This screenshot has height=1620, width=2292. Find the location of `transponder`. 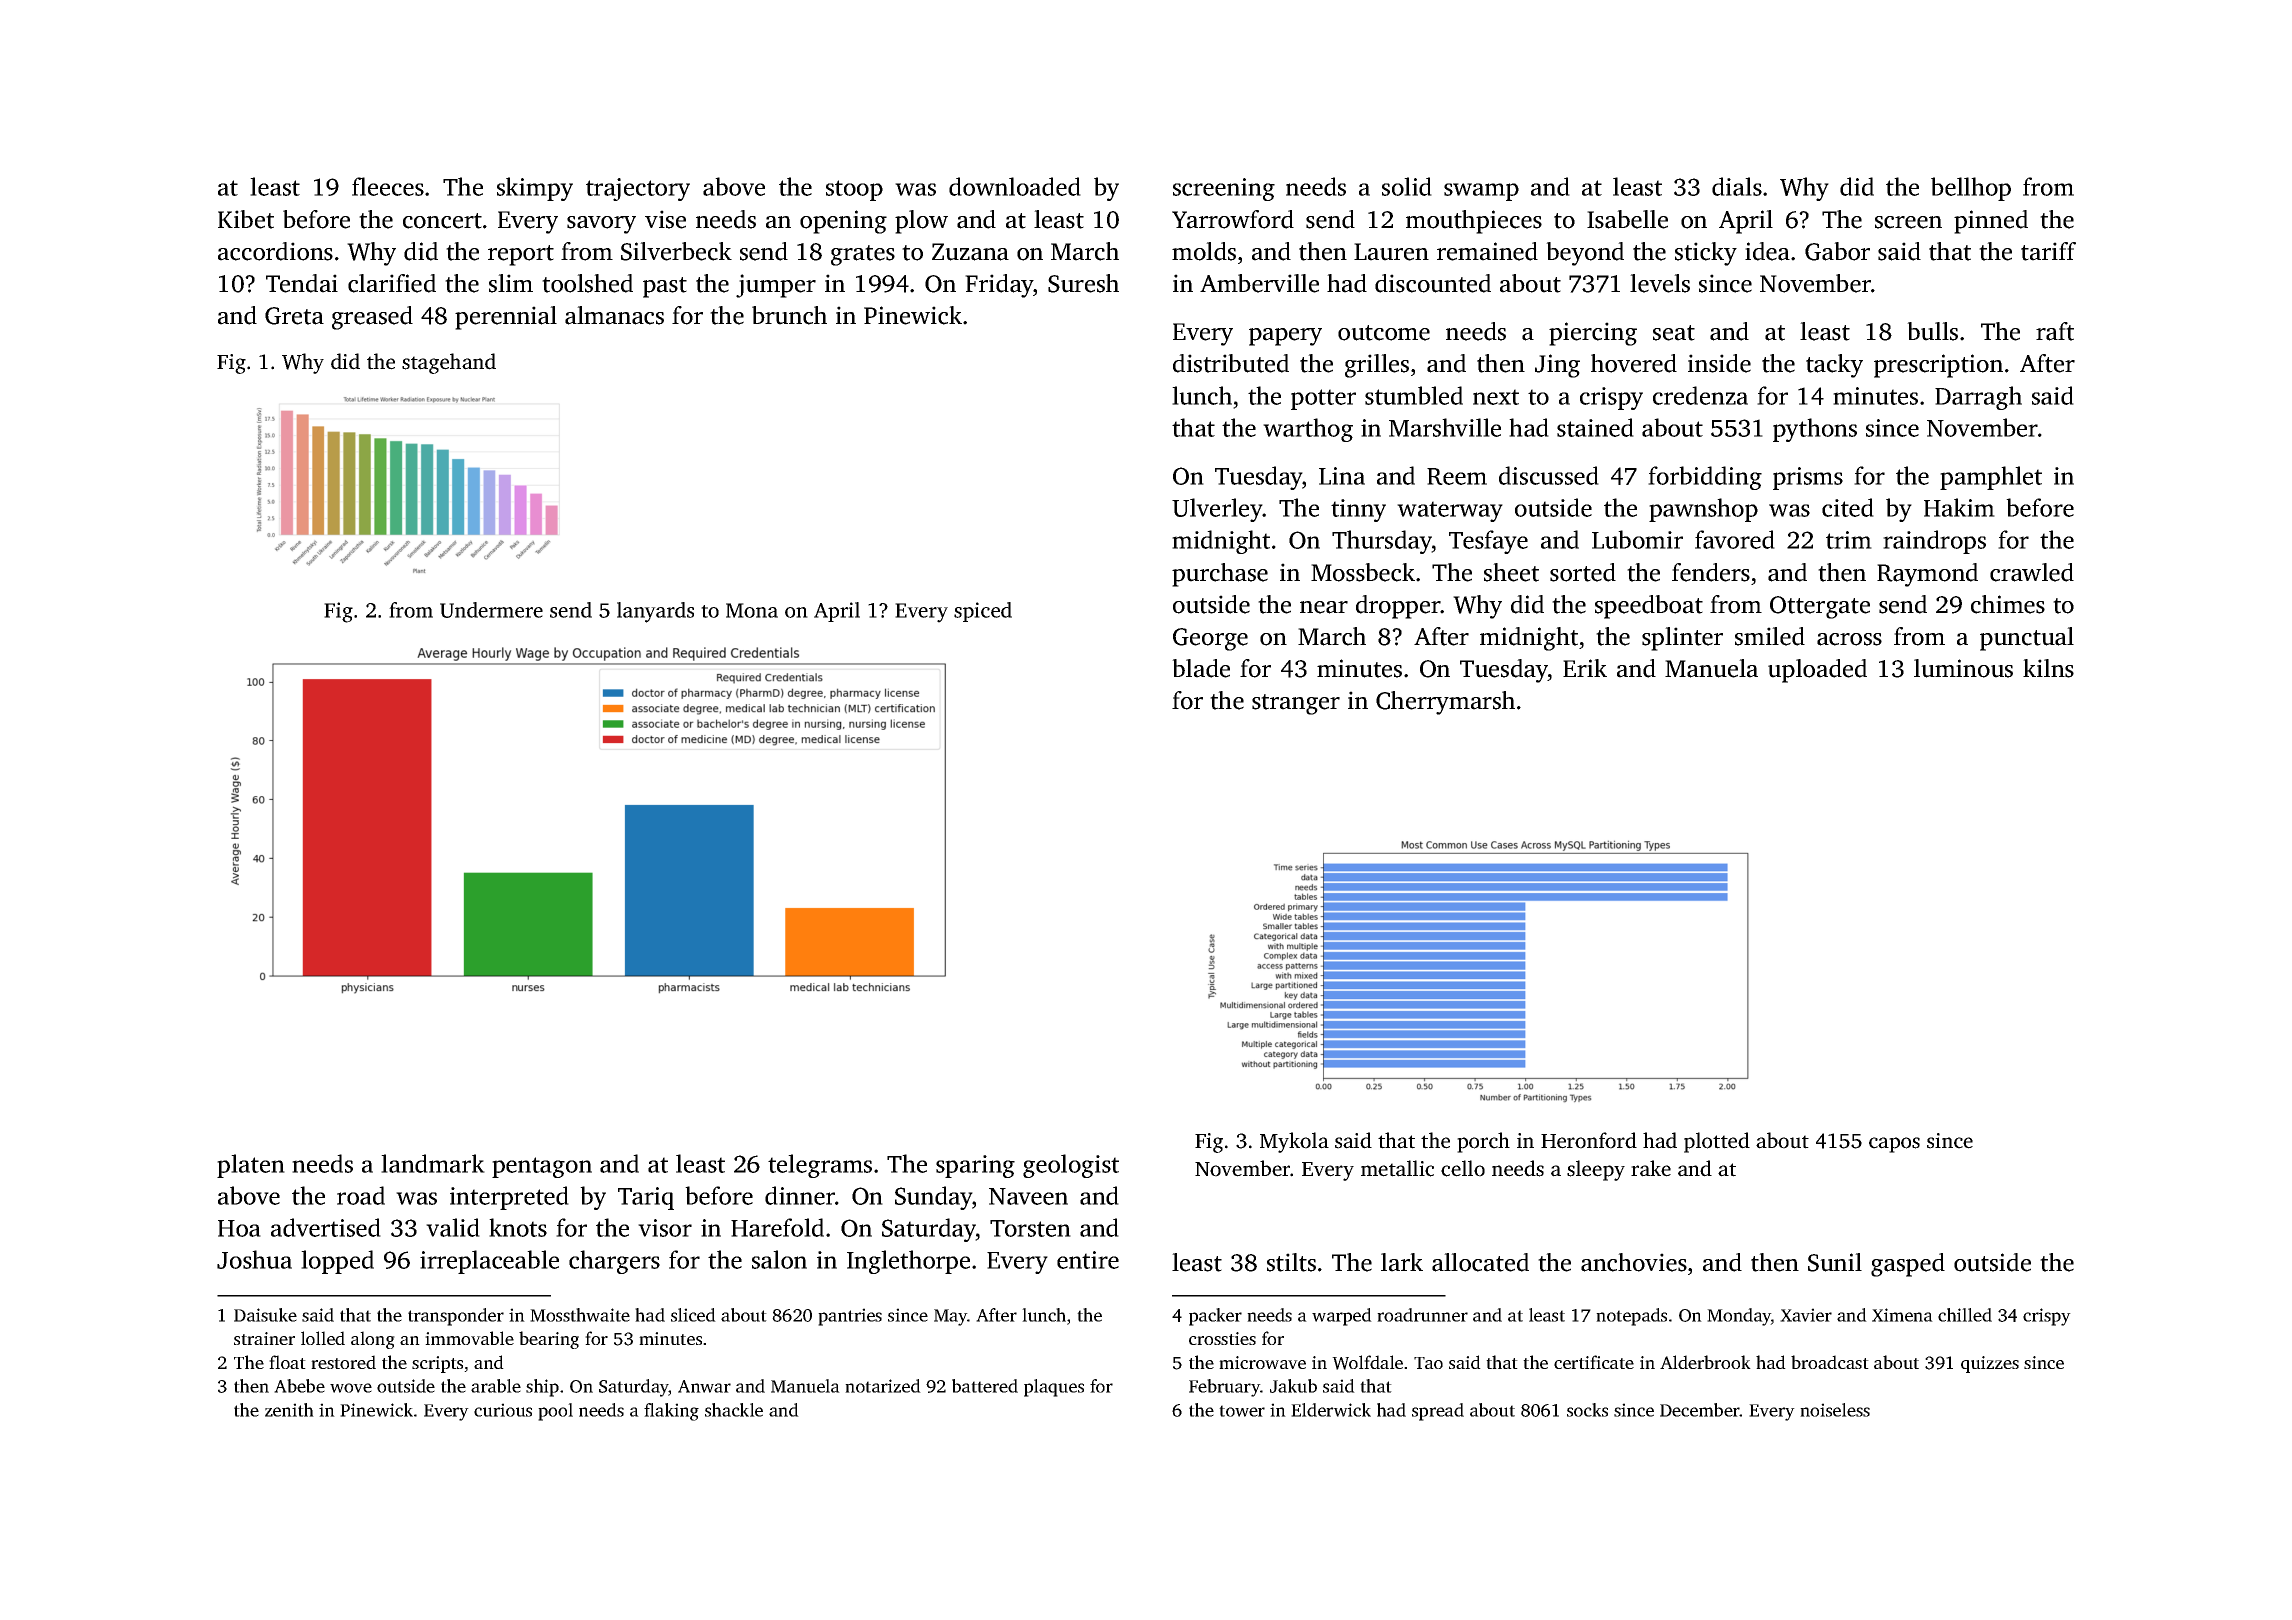

transponder is located at coordinates (456, 1317).
